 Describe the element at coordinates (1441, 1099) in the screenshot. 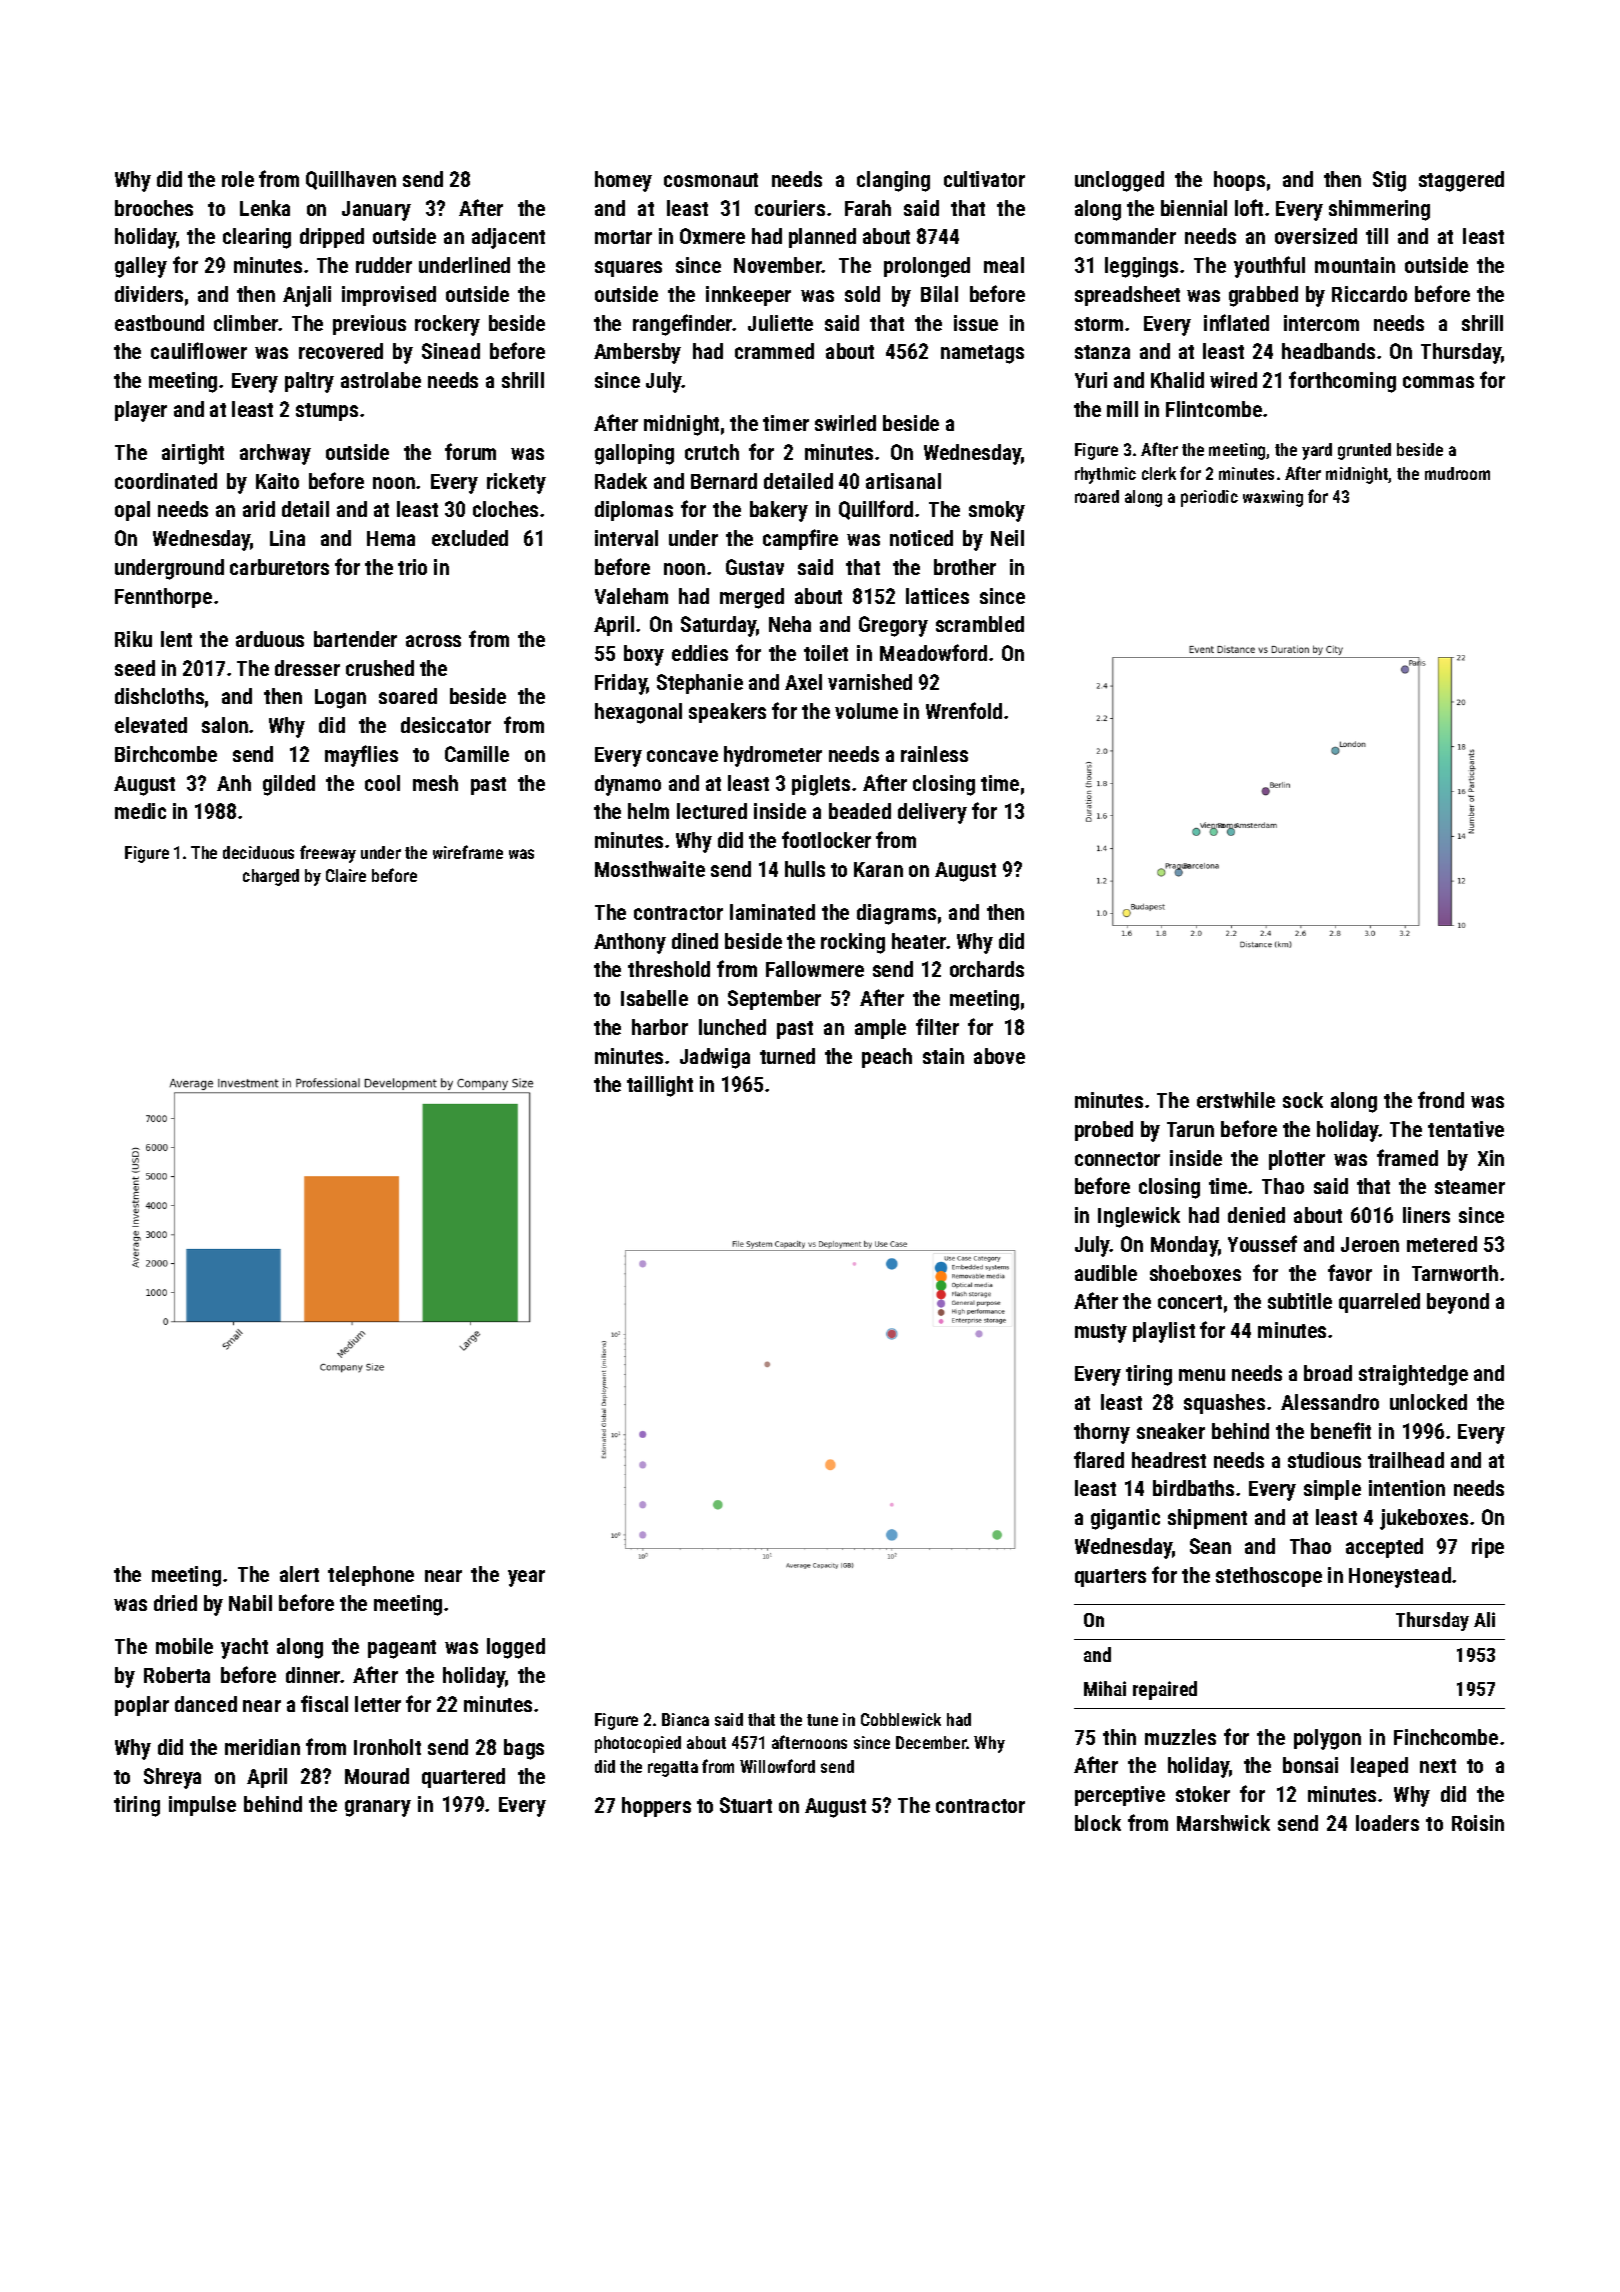

I see `frond` at that location.
